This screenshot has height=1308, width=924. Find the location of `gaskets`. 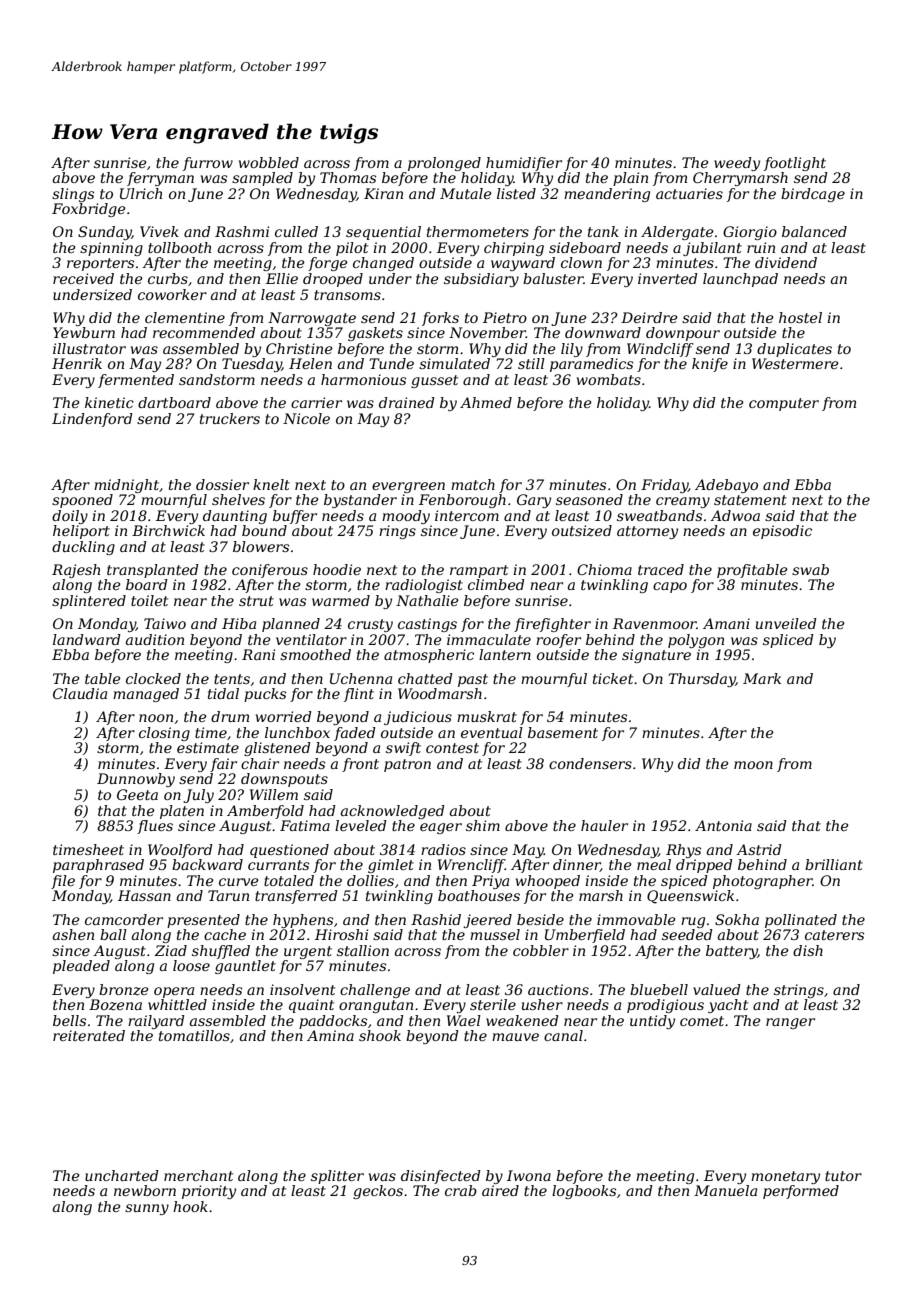

gaskets is located at coordinates (375, 334).
